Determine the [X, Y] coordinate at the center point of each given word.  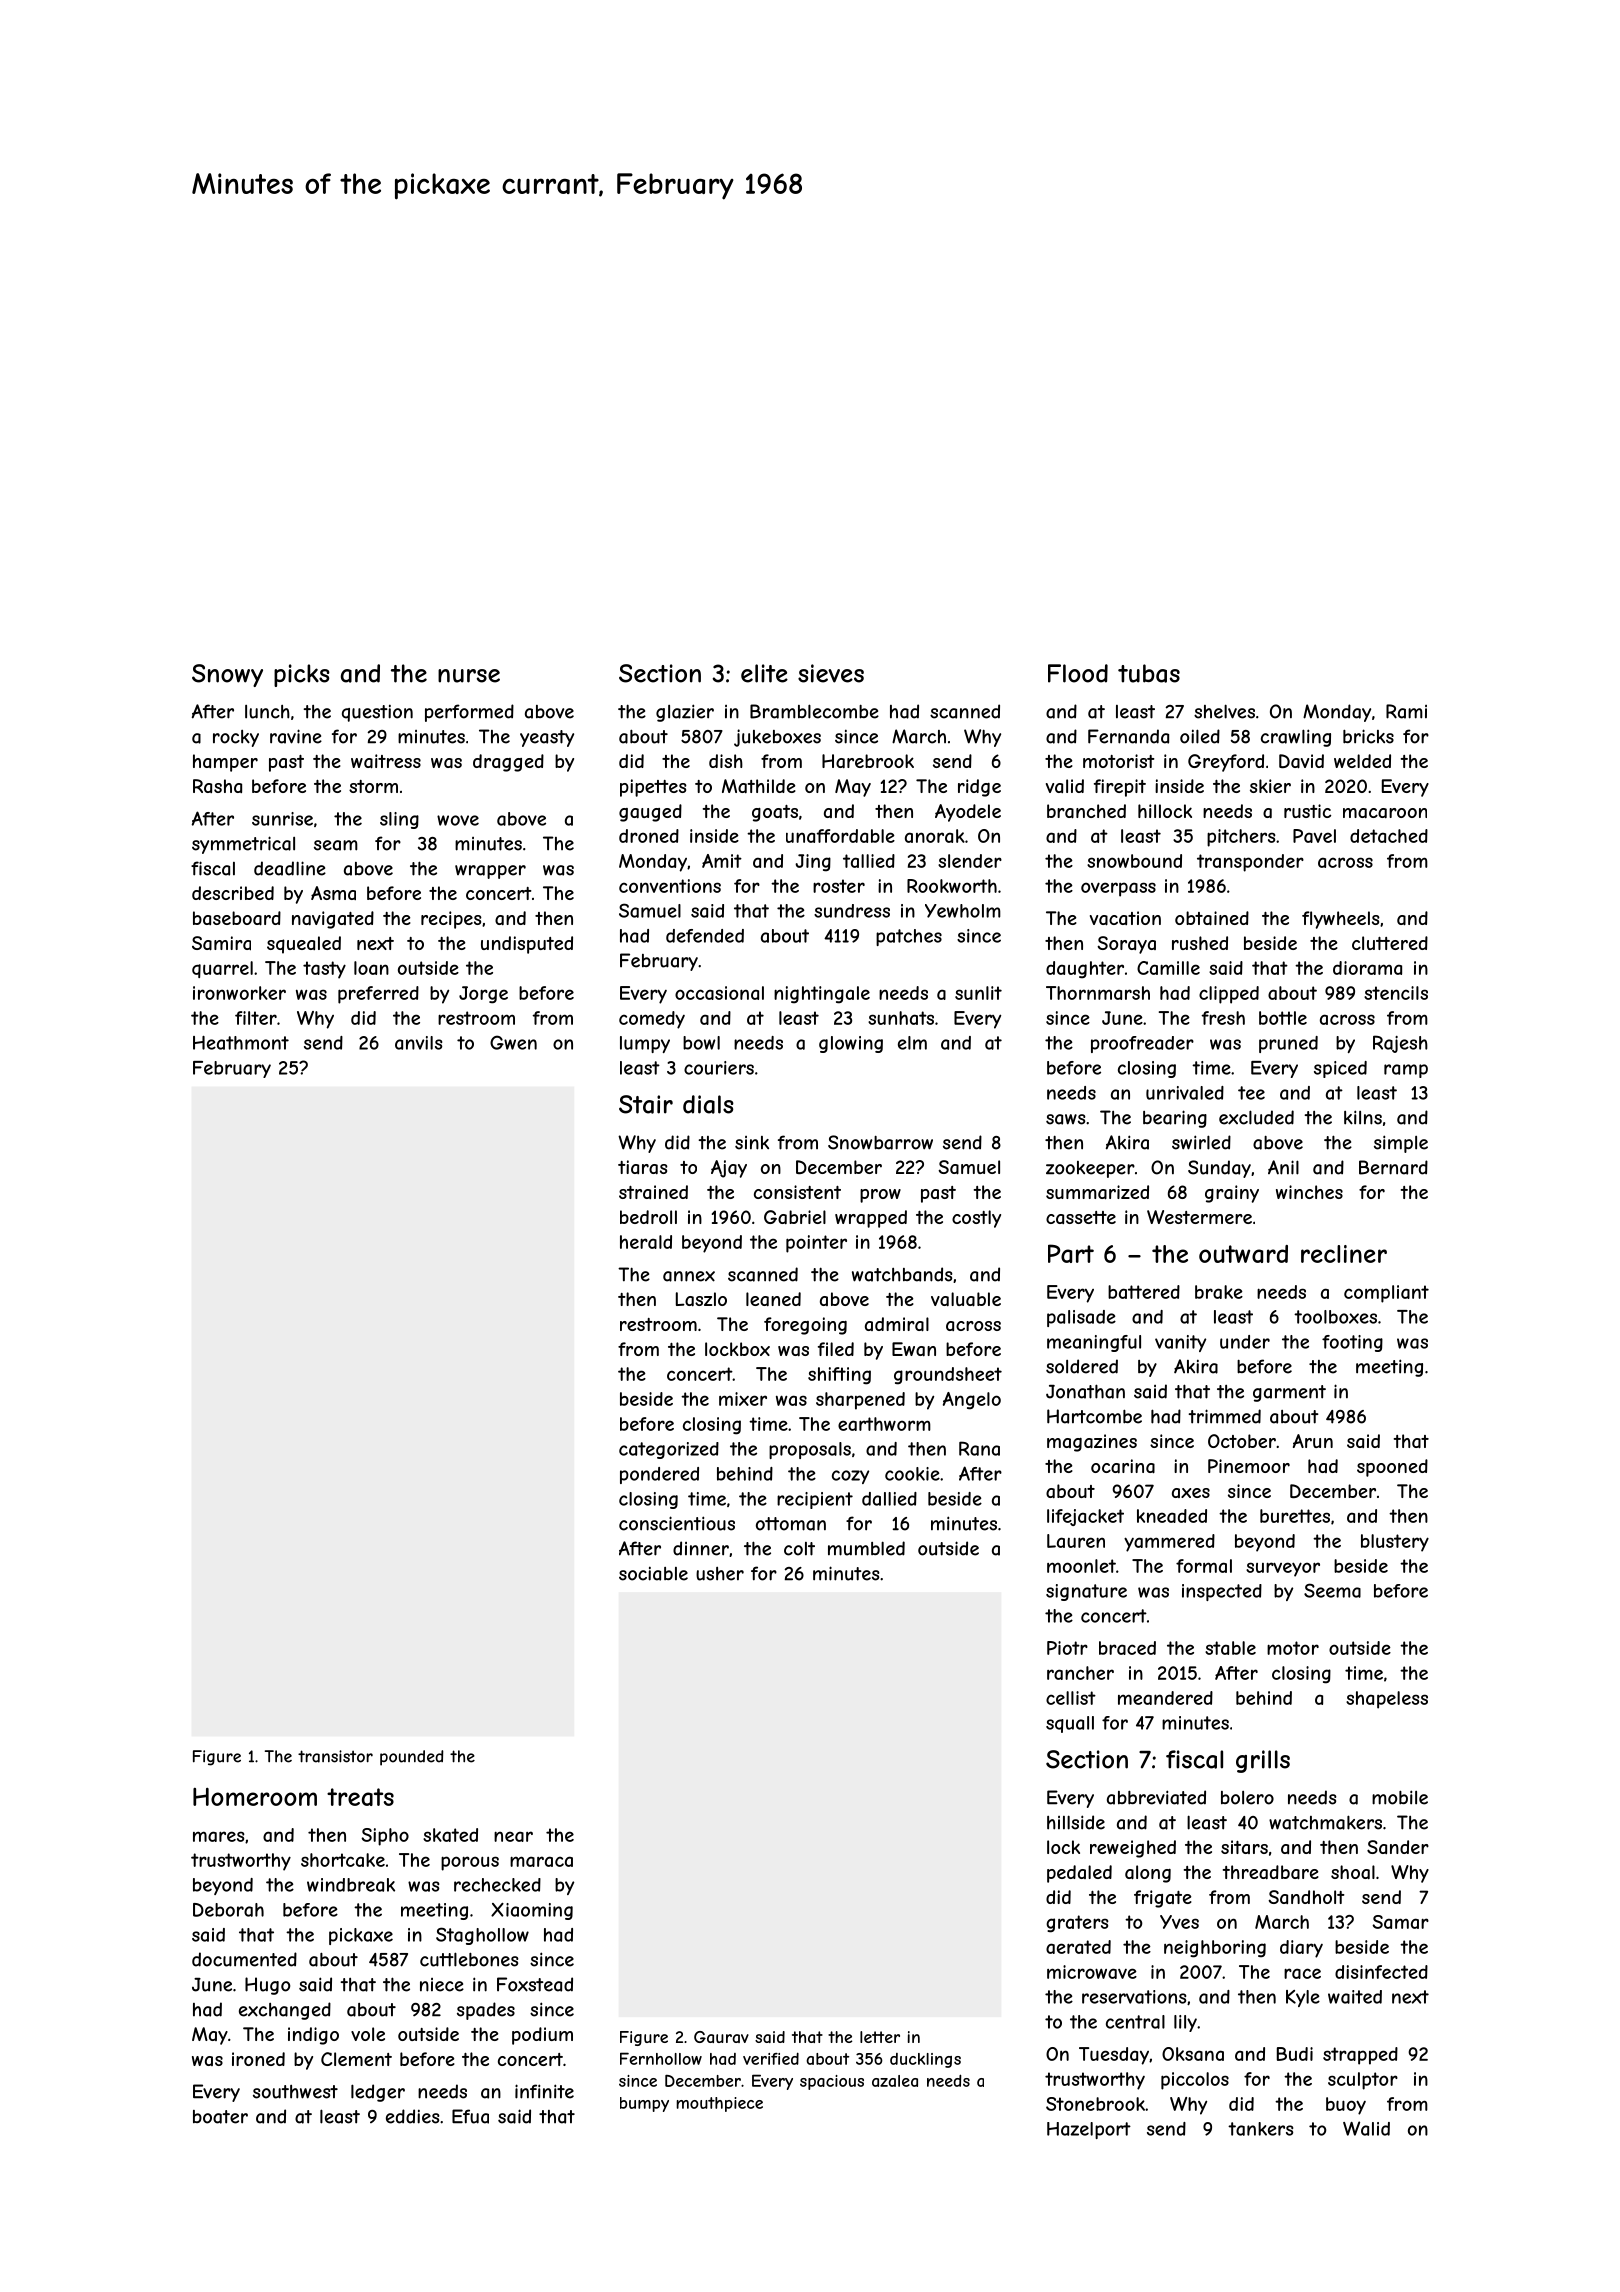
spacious [832, 2082]
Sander [1398, 1847]
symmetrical [243, 845]
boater [220, 2117]
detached [1389, 836]
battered [1144, 1292]
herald [646, 1242]
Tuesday [1114, 2056]
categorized [669, 1450]
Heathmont [241, 1043]
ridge [979, 788]
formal [1204, 1566]
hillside [1076, 1822]
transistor [335, 1756]
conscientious [677, 1523]
